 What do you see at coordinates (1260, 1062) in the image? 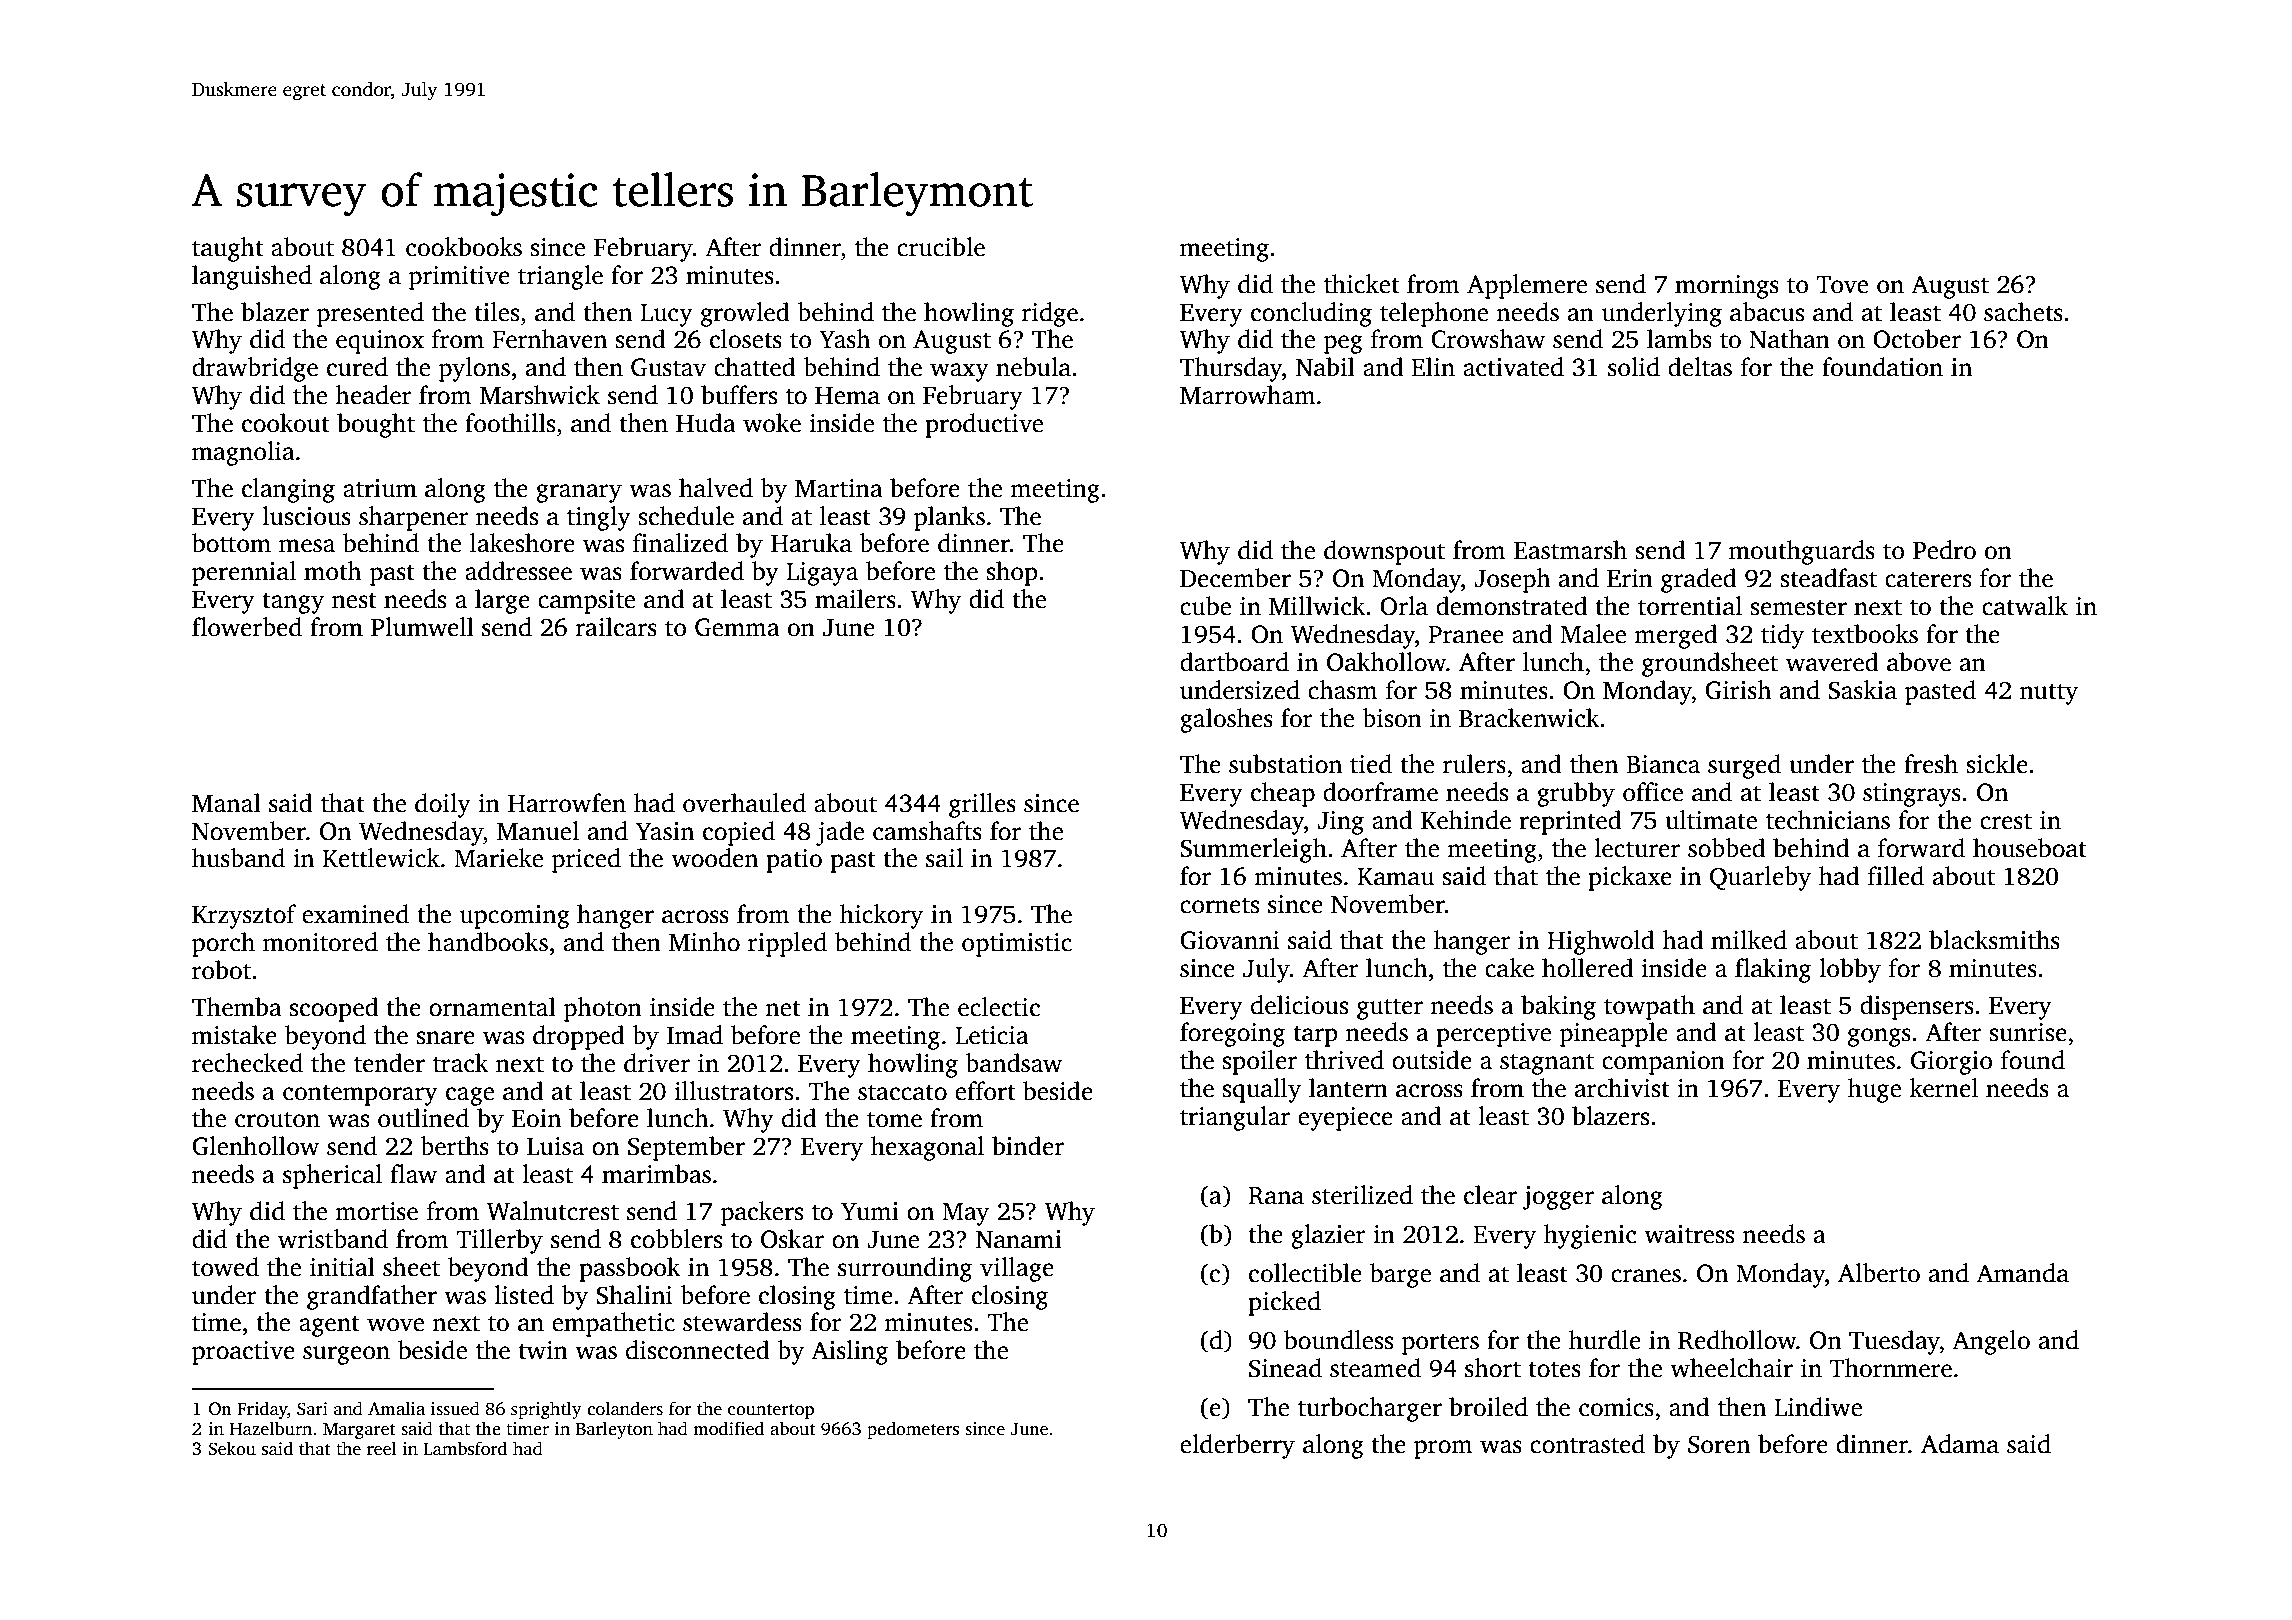
I see `spoiler` at bounding box center [1260, 1062].
